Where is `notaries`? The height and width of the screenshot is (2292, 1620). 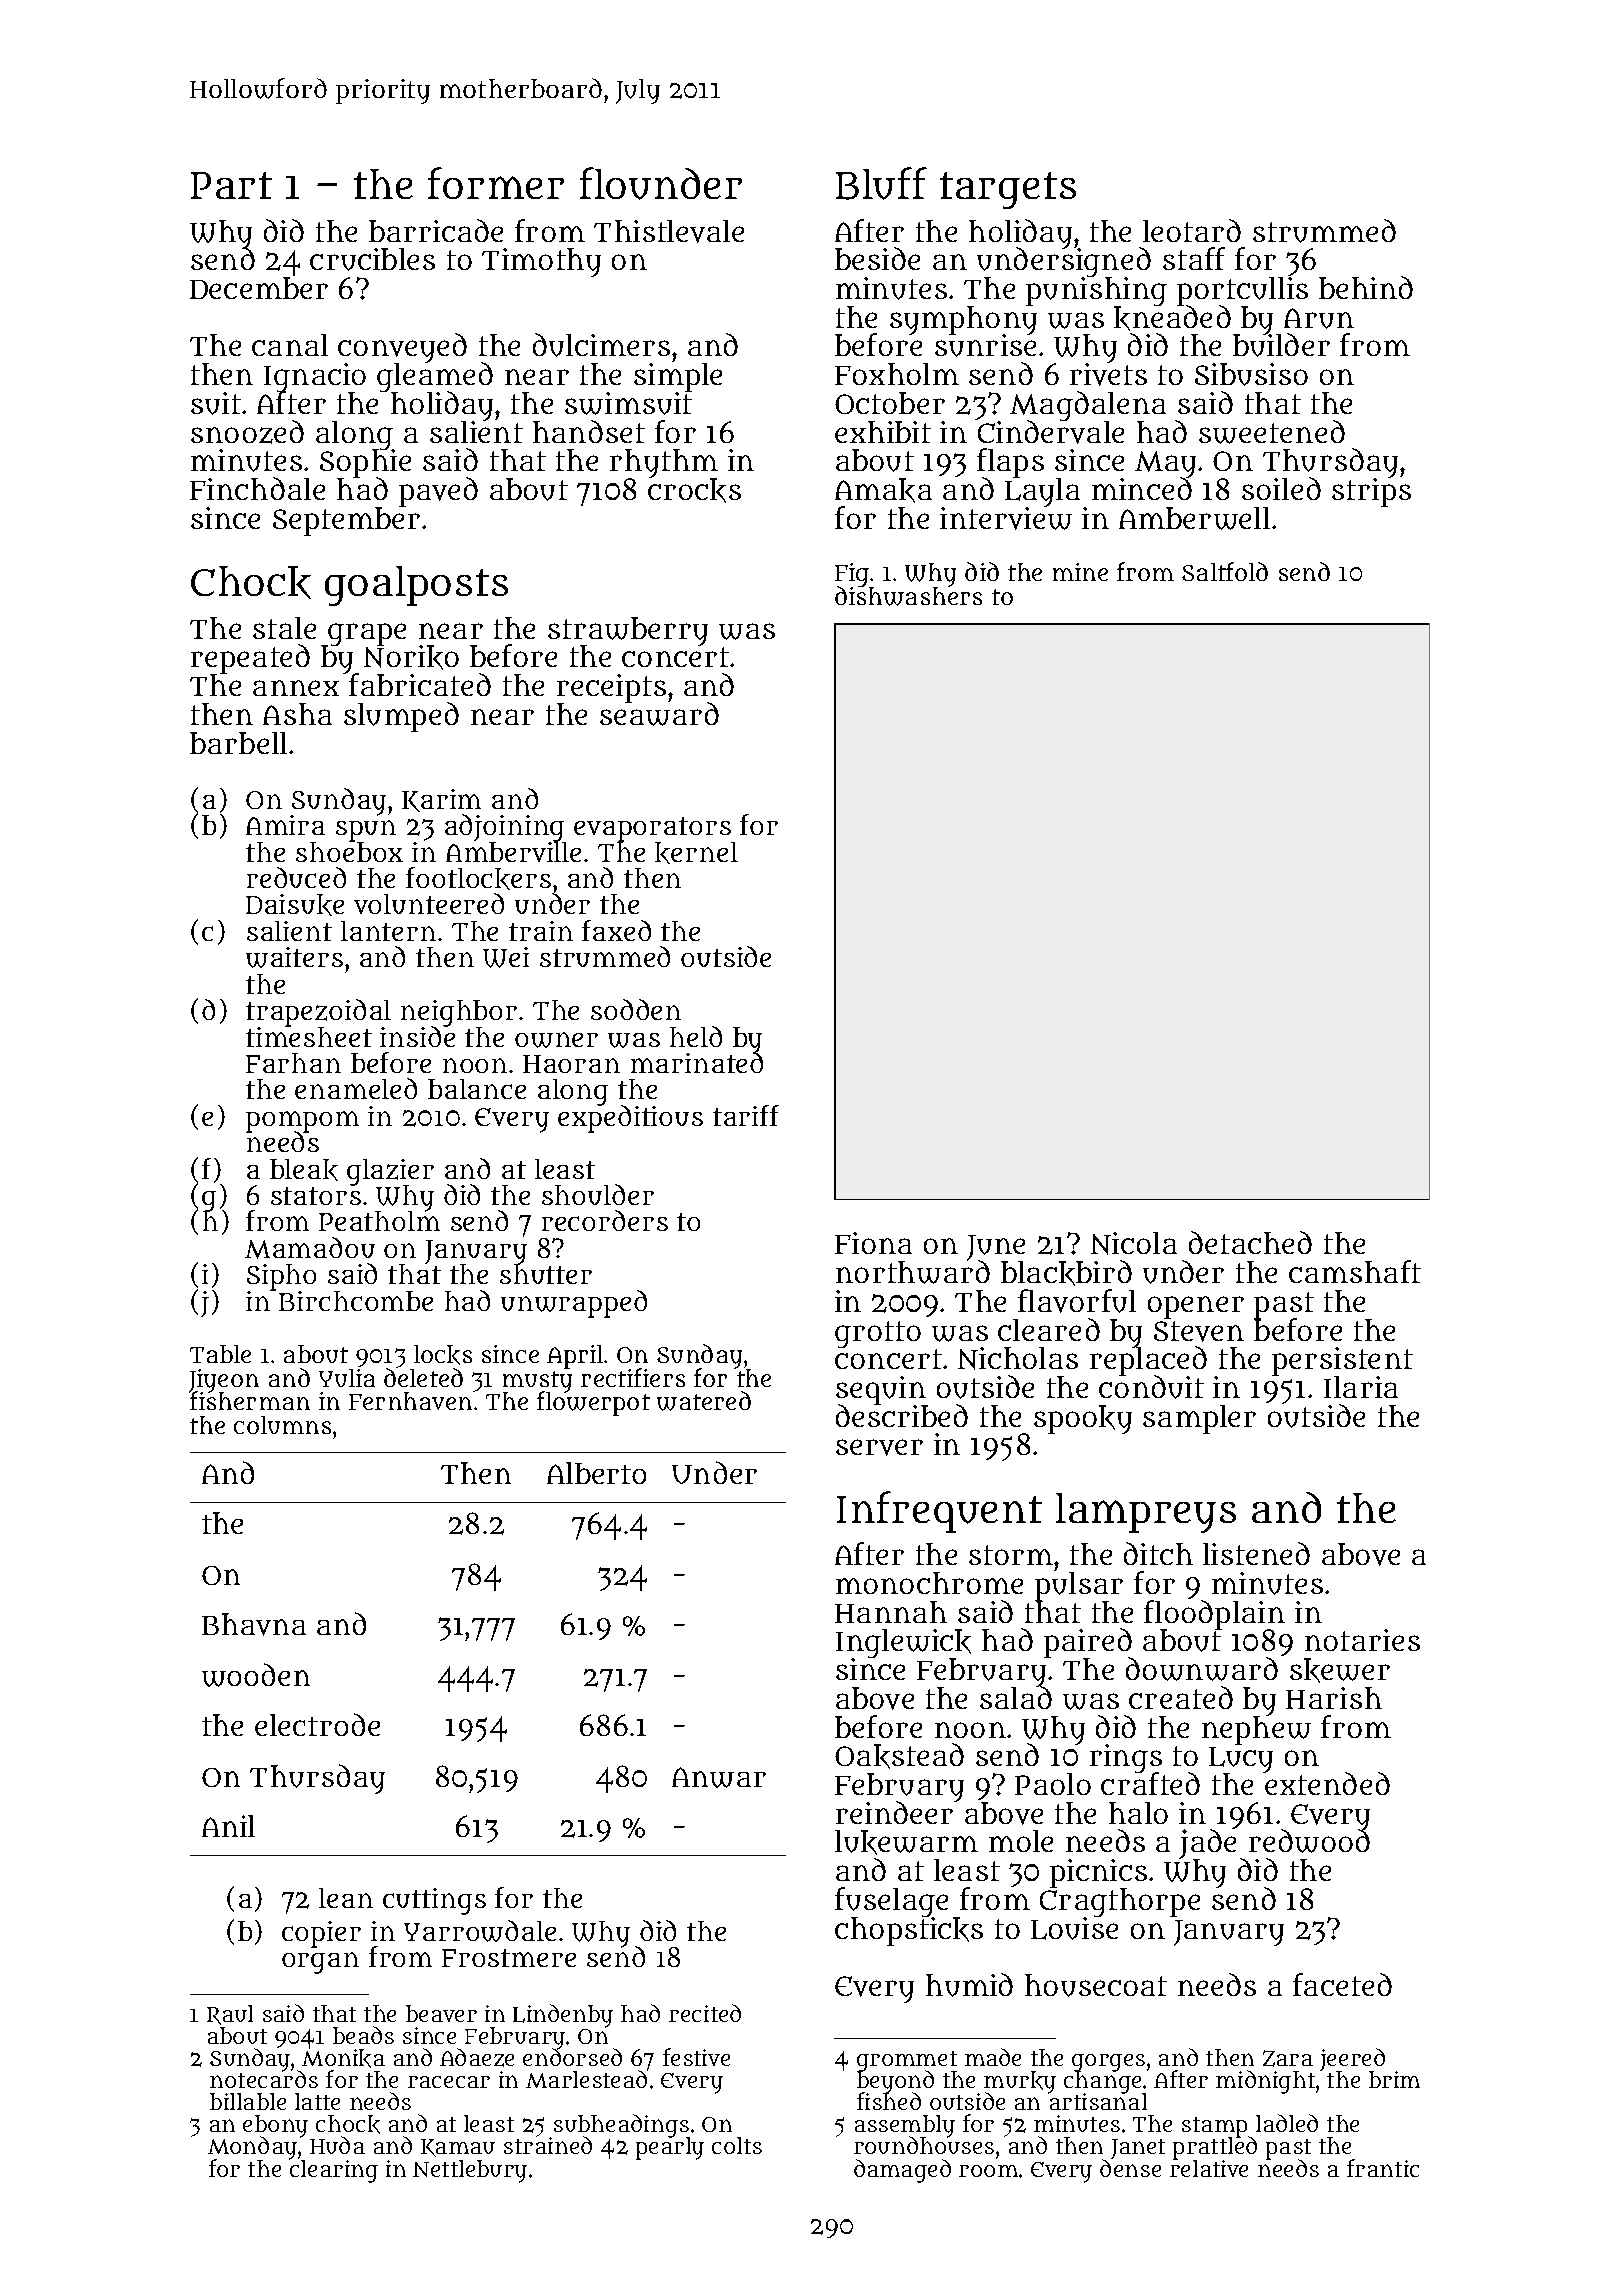
notaries is located at coordinates (1362, 1640).
